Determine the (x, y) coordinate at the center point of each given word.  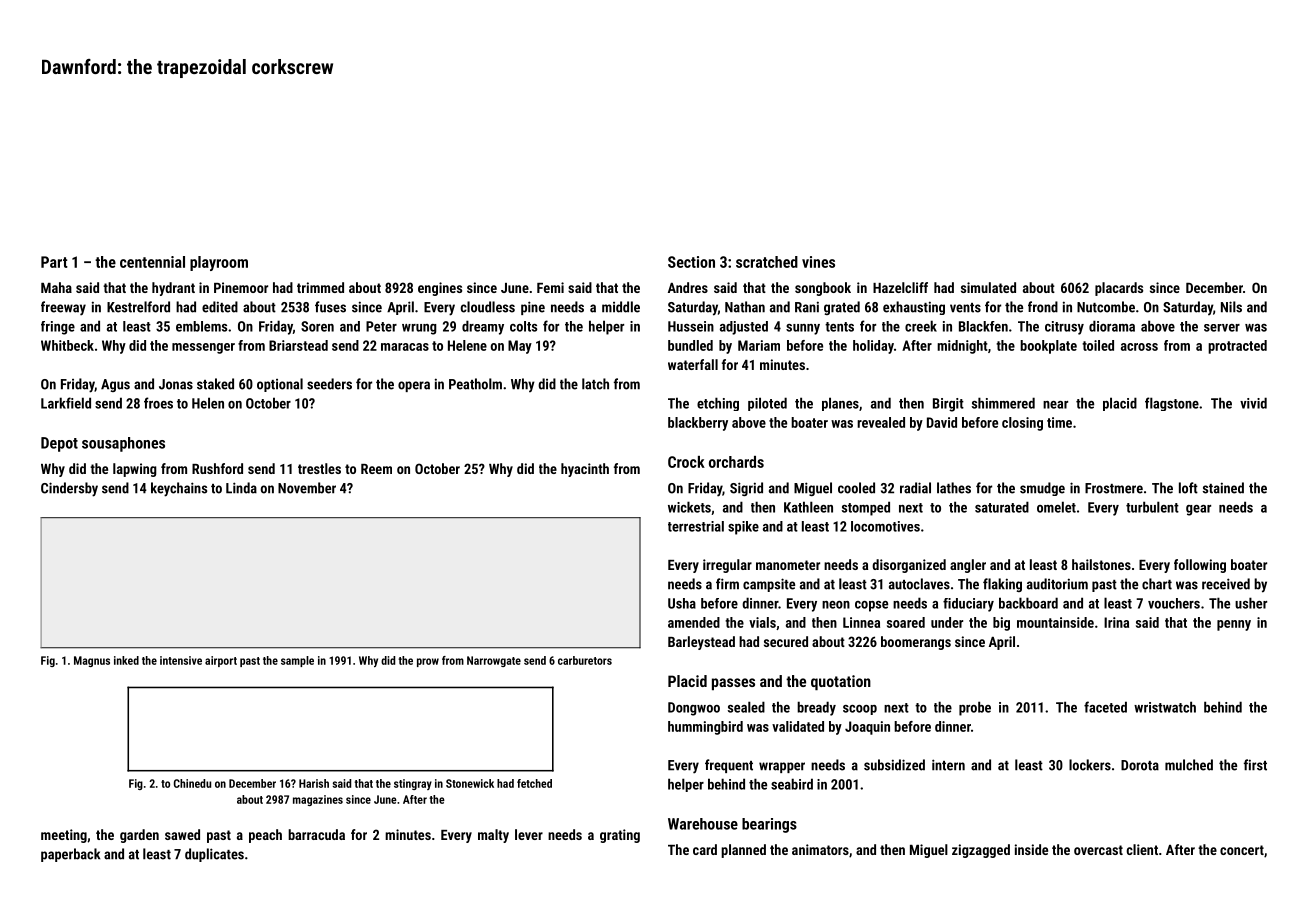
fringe (58, 328)
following (1200, 566)
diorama (1112, 326)
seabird (792, 784)
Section (691, 262)
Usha (682, 603)
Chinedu (192, 783)
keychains (179, 489)
